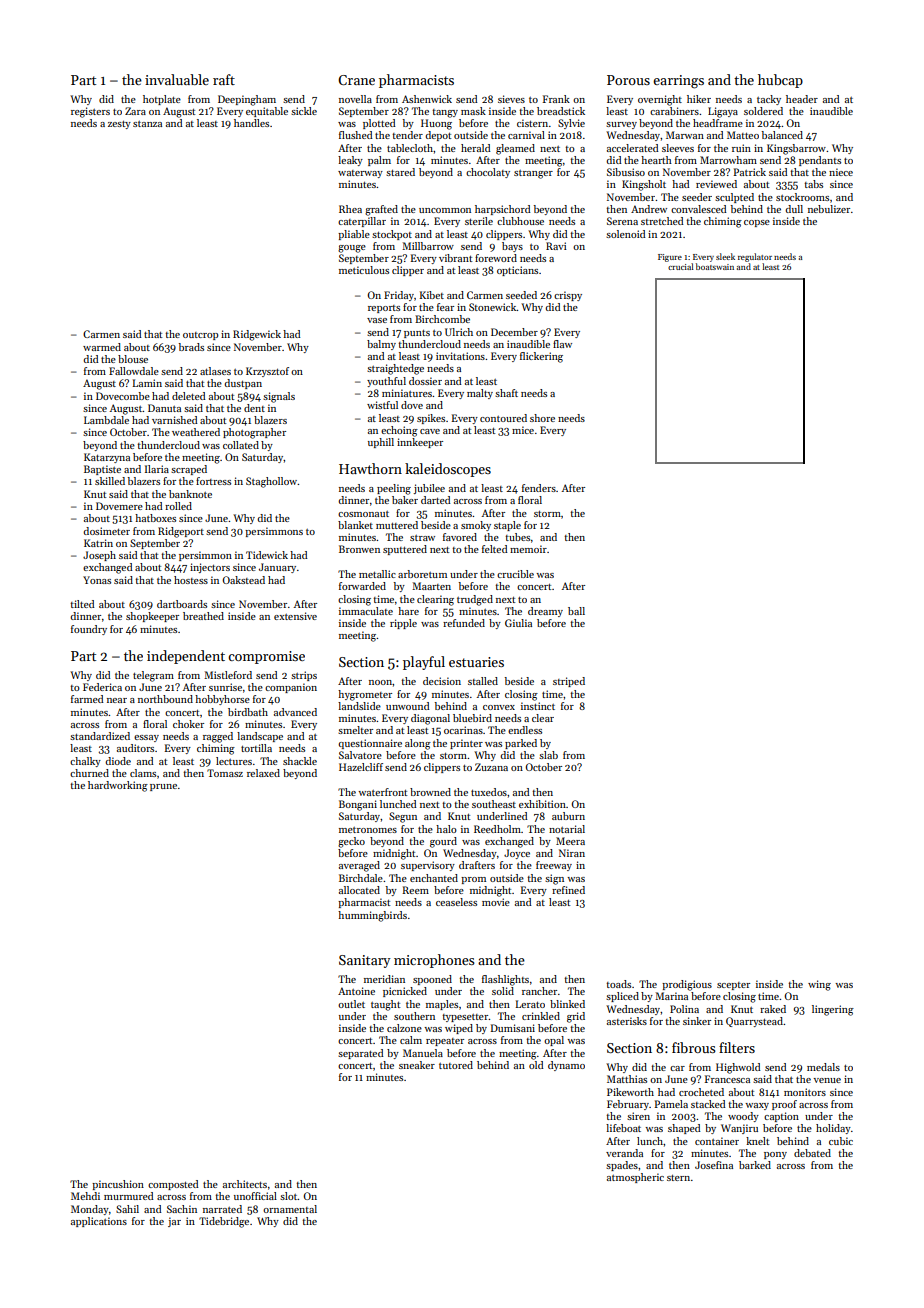  Describe the element at coordinates (177, 79) in the image. I see `invaluable` at that location.
